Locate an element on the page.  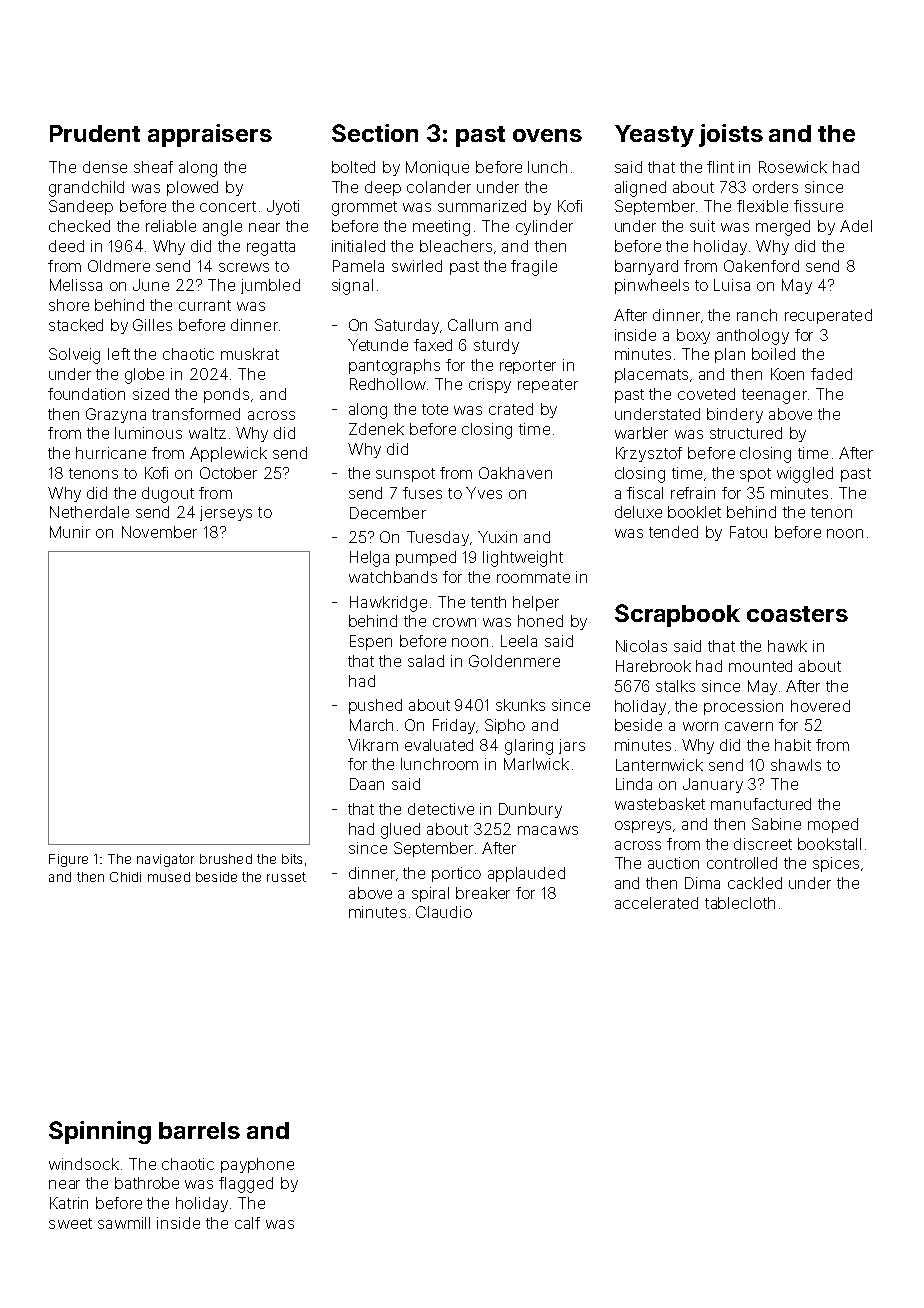
sawmill is located at coordinates (124, 1223).
